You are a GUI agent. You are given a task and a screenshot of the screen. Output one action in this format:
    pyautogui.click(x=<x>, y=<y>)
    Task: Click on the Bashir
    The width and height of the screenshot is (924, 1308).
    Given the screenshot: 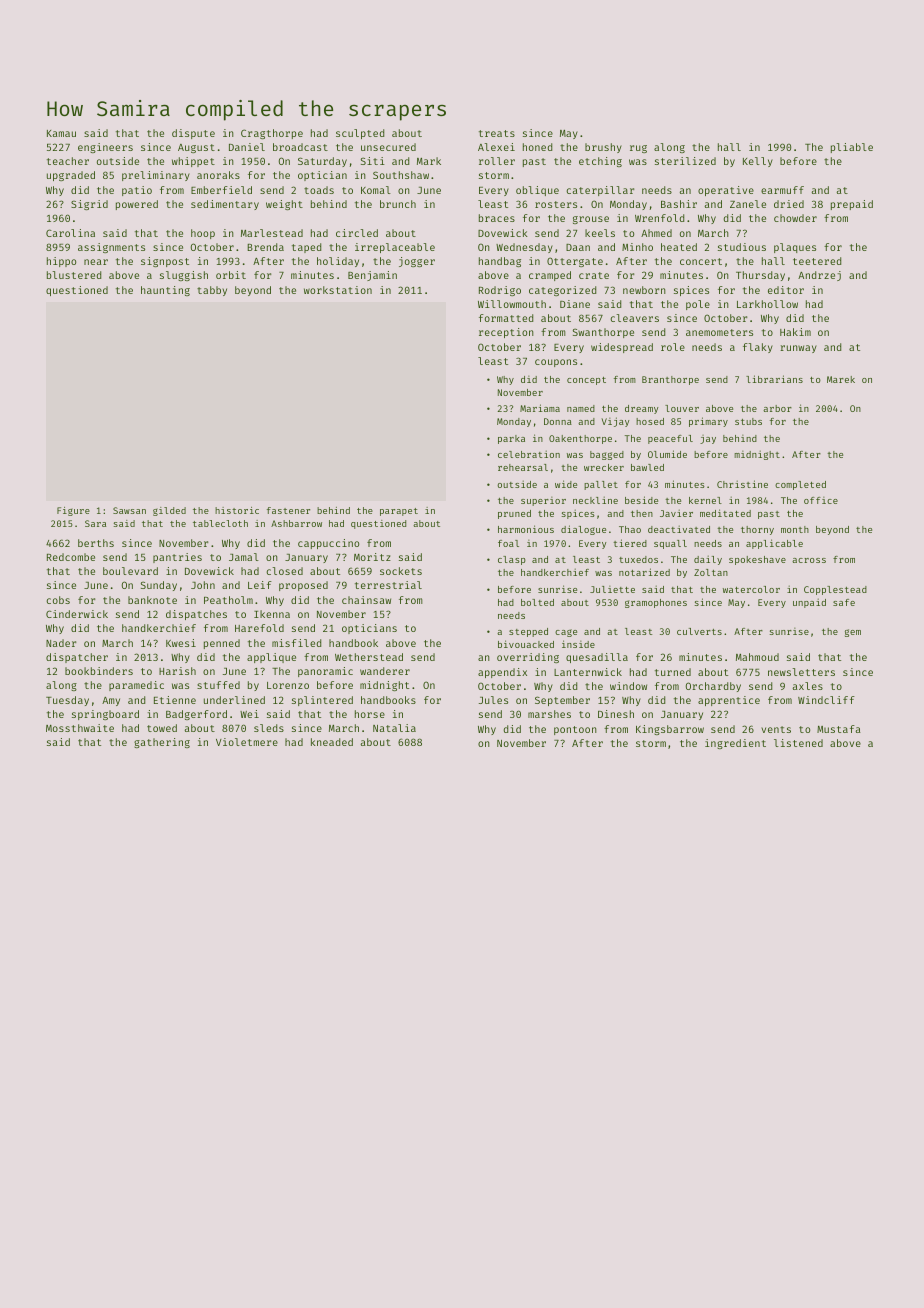 What is the action you would take?
    pyautogui.click(x=679, y=204)
